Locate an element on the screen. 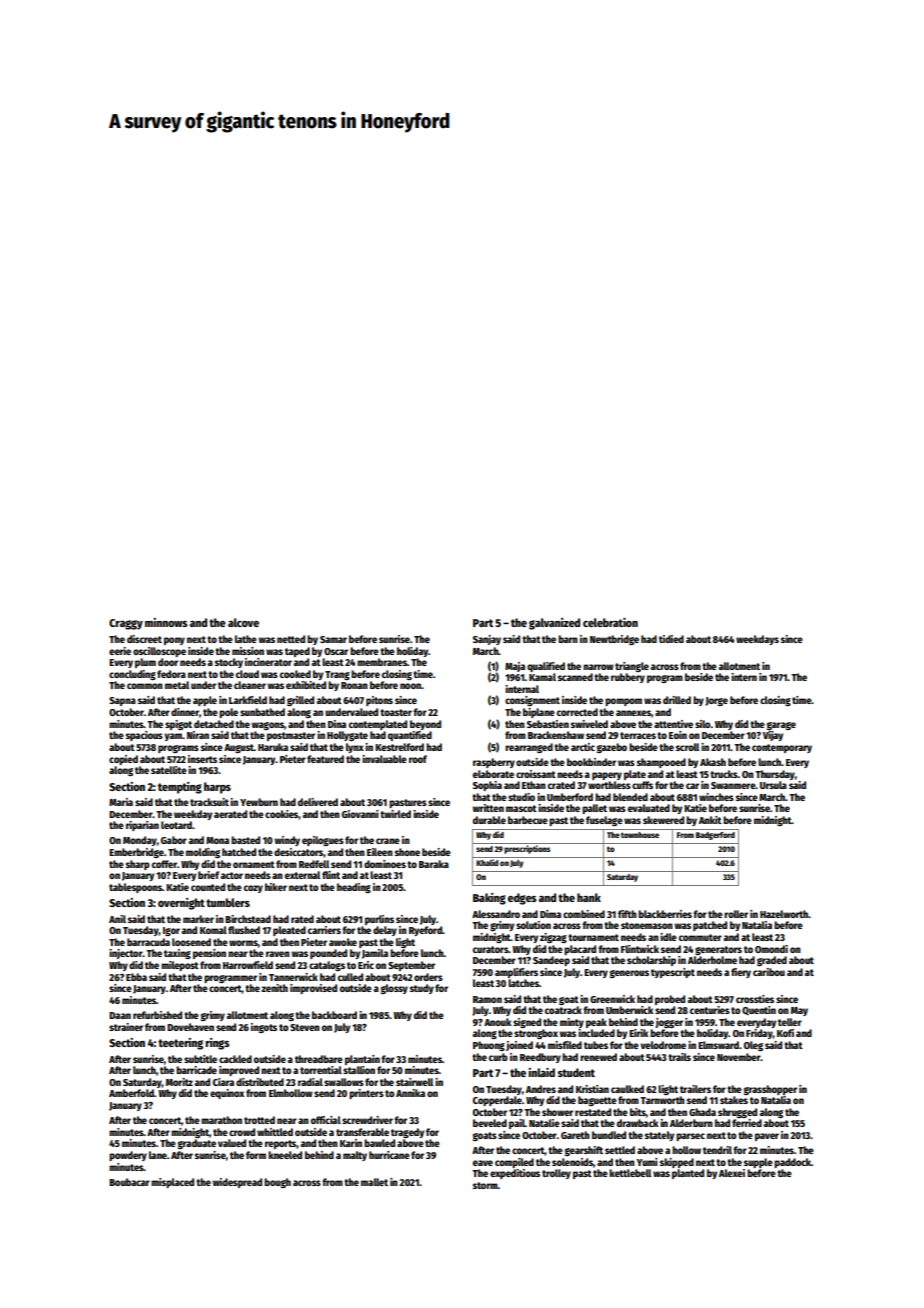 This screenshot has width=924, height=1308. terraces is located at coordinates (638, 735).
